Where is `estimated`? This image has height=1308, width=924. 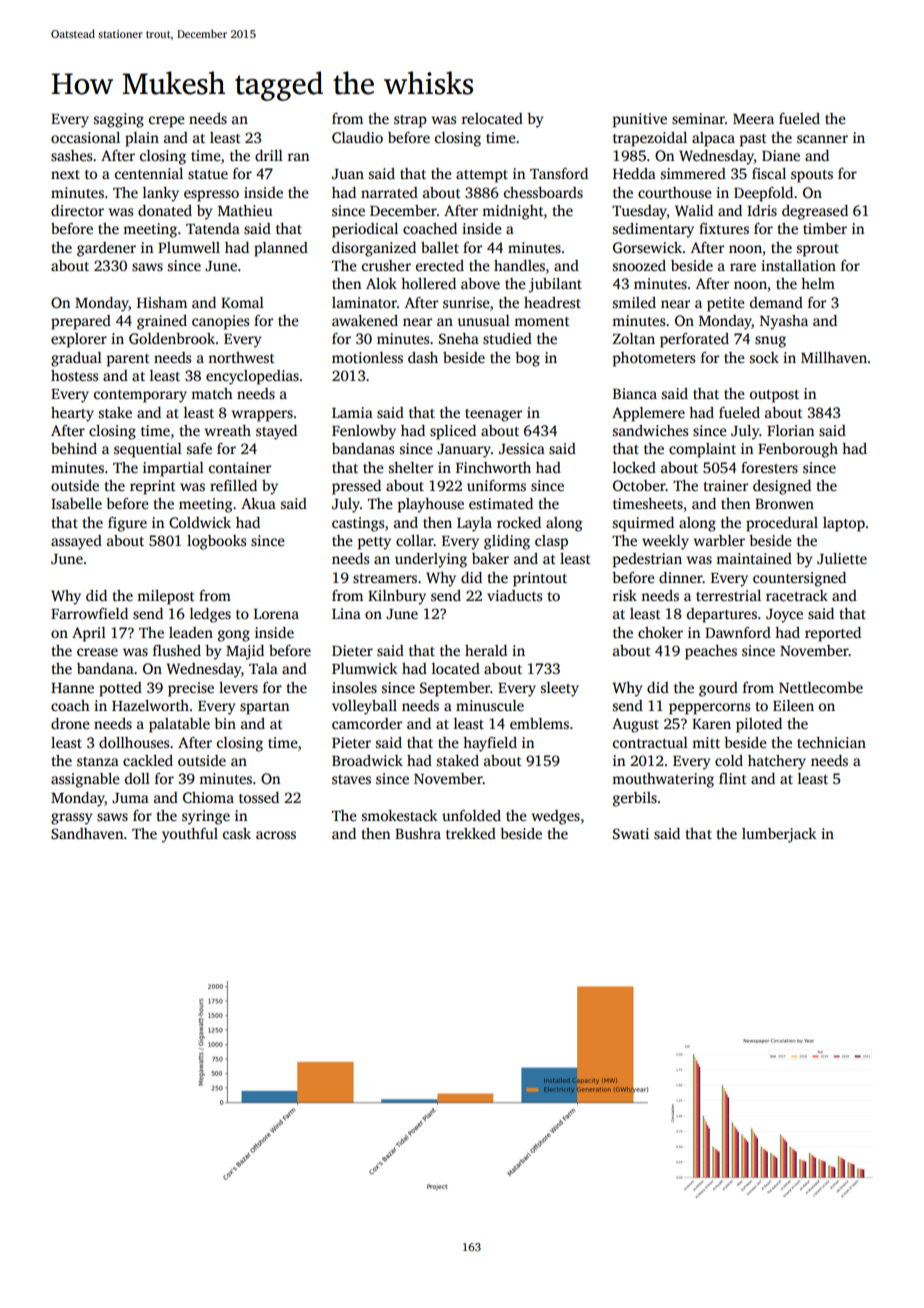 estimated is located at coordinates (501, 503).
